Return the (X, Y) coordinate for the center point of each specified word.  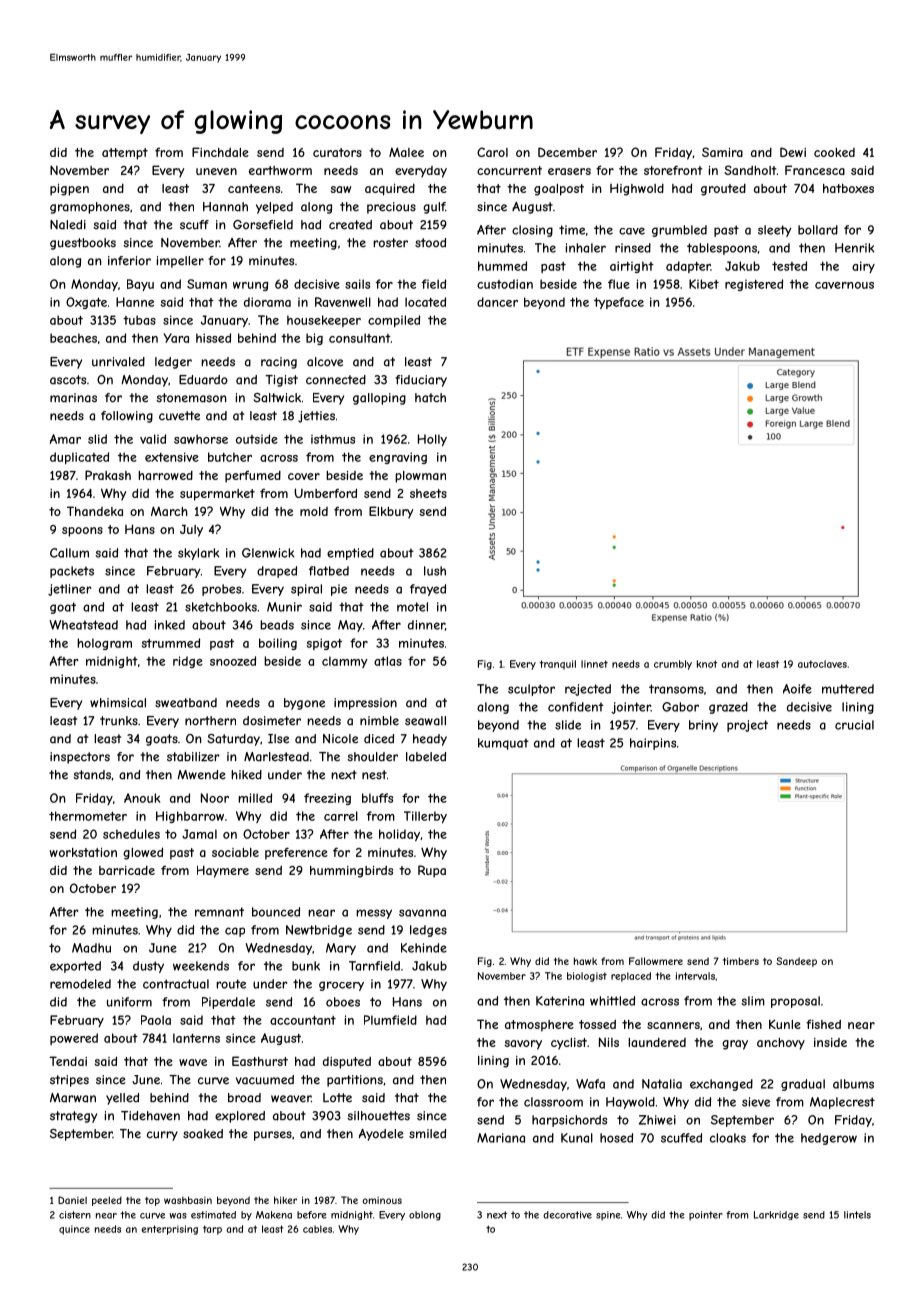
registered (754, 285)
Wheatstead (83, 625)
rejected (588, 690)
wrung (250, 286)
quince (74, 1230)
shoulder (372, 757)
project (747, 726)
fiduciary (421, 381)
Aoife (797, 689)
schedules (131, 834)
